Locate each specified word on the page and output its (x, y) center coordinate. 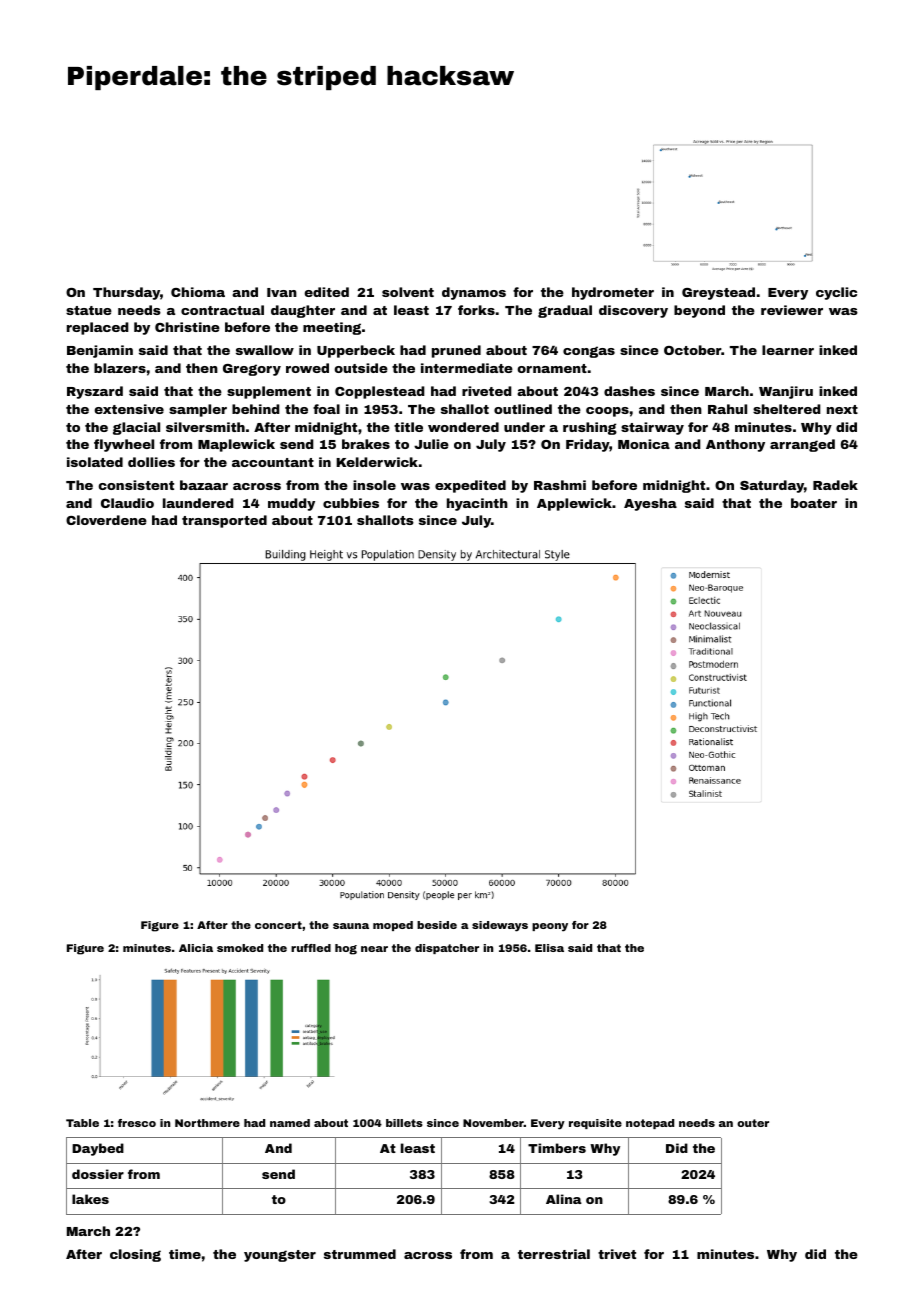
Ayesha (650, 504)
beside (437, 925)
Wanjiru (786, 392)
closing (135, 1255)
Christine (187, 327)
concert (278, 925)
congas (589, 352)
